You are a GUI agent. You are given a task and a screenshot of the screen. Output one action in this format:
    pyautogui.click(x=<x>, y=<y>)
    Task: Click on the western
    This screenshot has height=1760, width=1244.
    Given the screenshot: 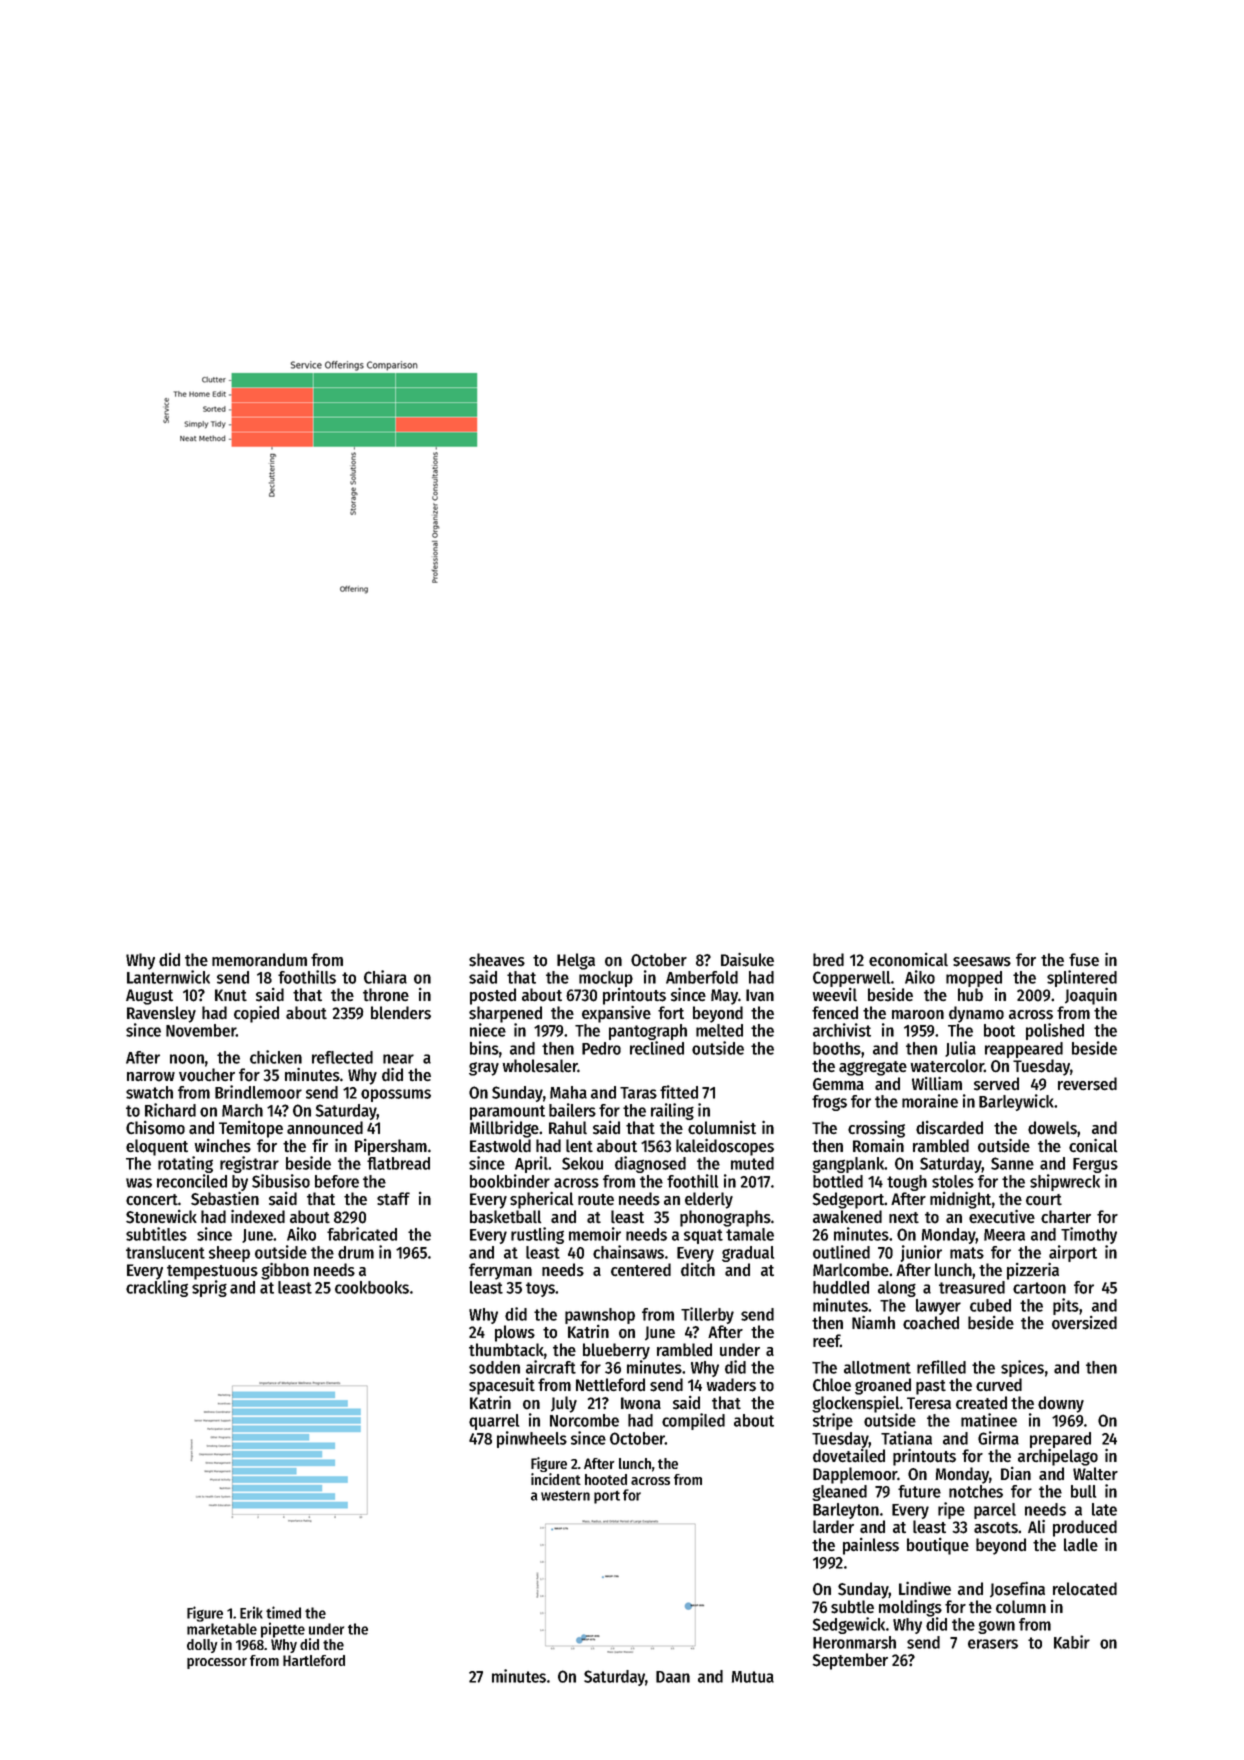 What is the action you would take?
    pyautogui.click(x=565, y=1495)
